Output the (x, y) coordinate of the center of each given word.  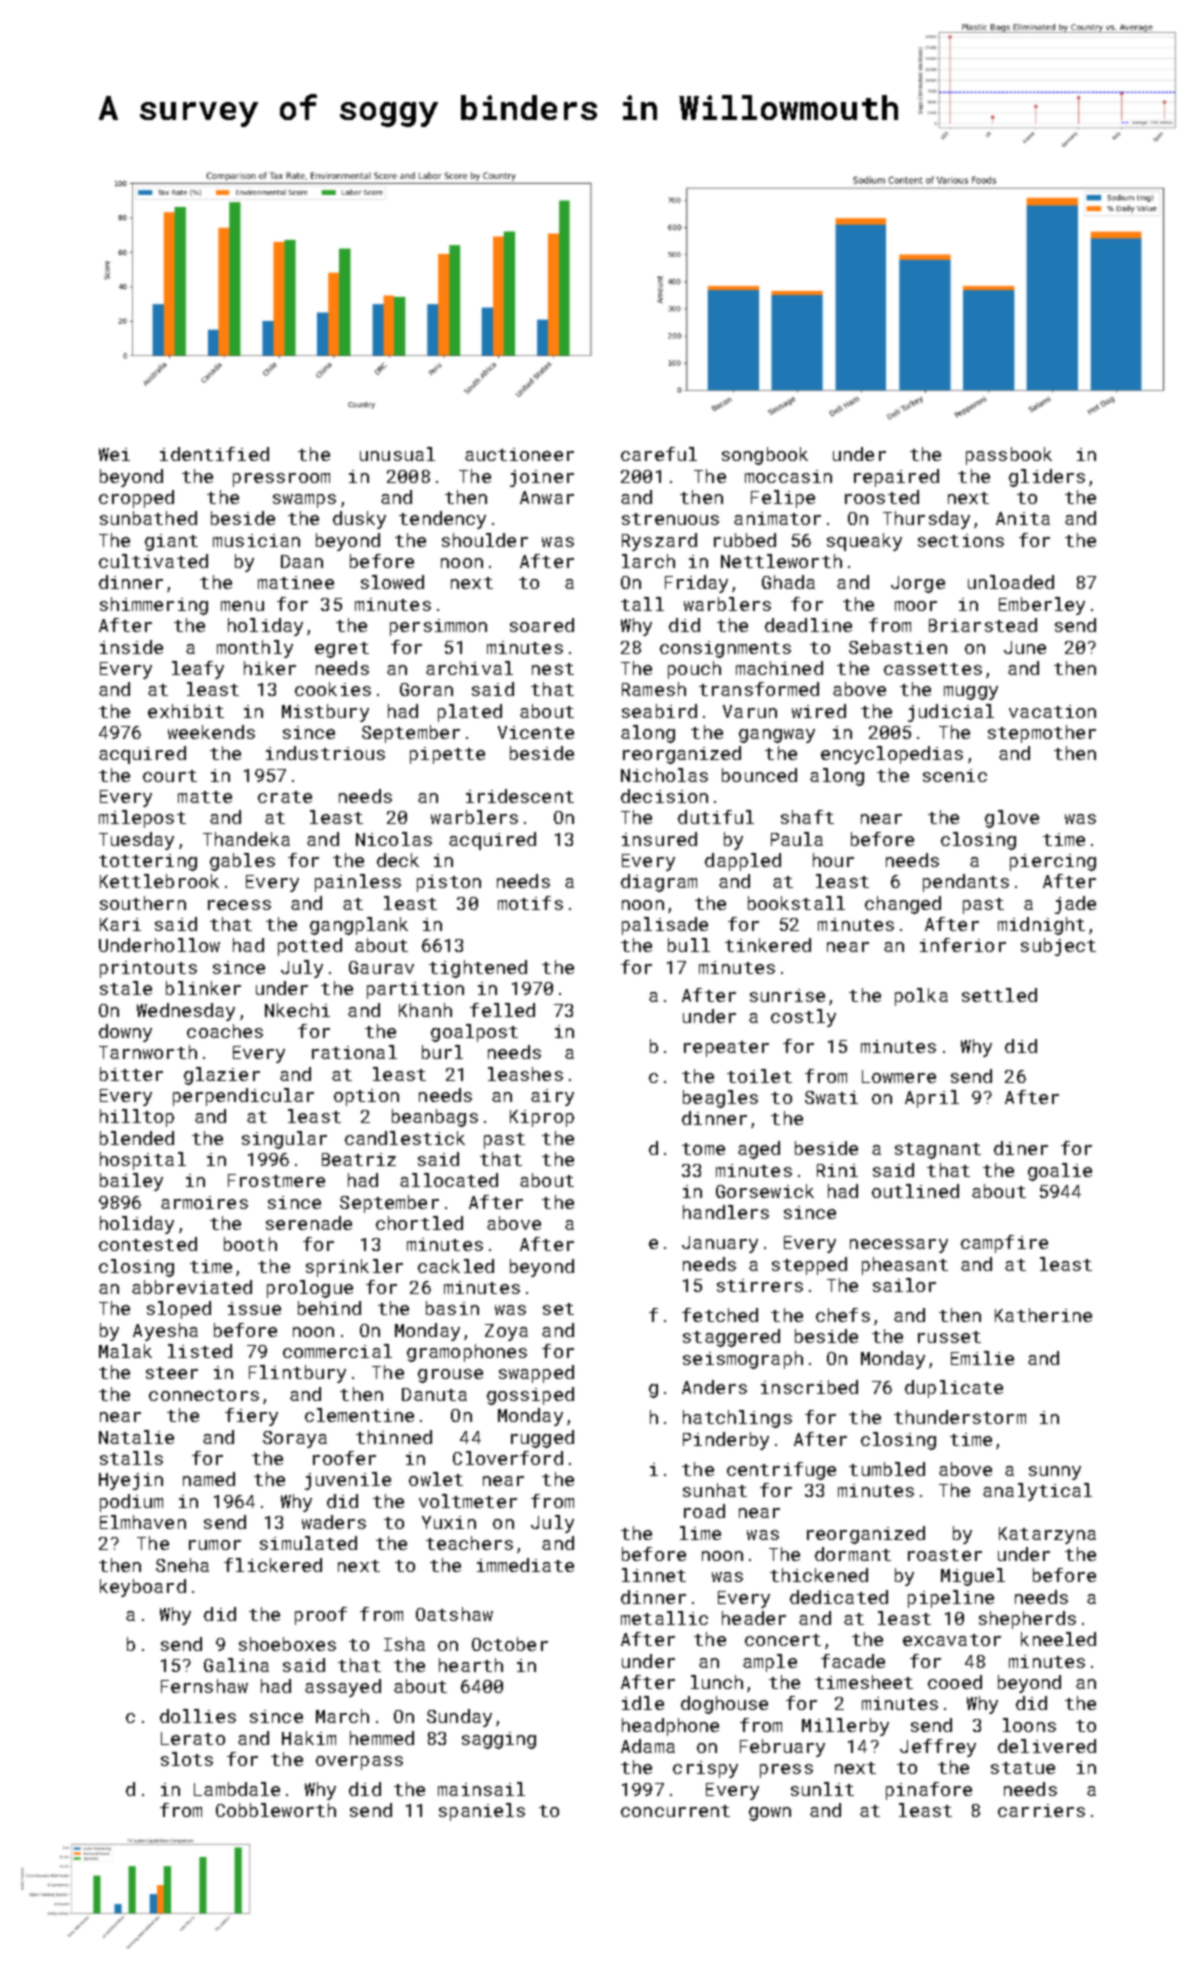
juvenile (348, 1481)
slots (187, 1759)
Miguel (973, 1577)
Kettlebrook (159, 881)
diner (1021, 1148)
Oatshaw (454, 1614)
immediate (525, 1565)
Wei (114, 454)
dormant (853, 1554)
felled (502, 1010)
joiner (542, 478)
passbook (1009, 456)
